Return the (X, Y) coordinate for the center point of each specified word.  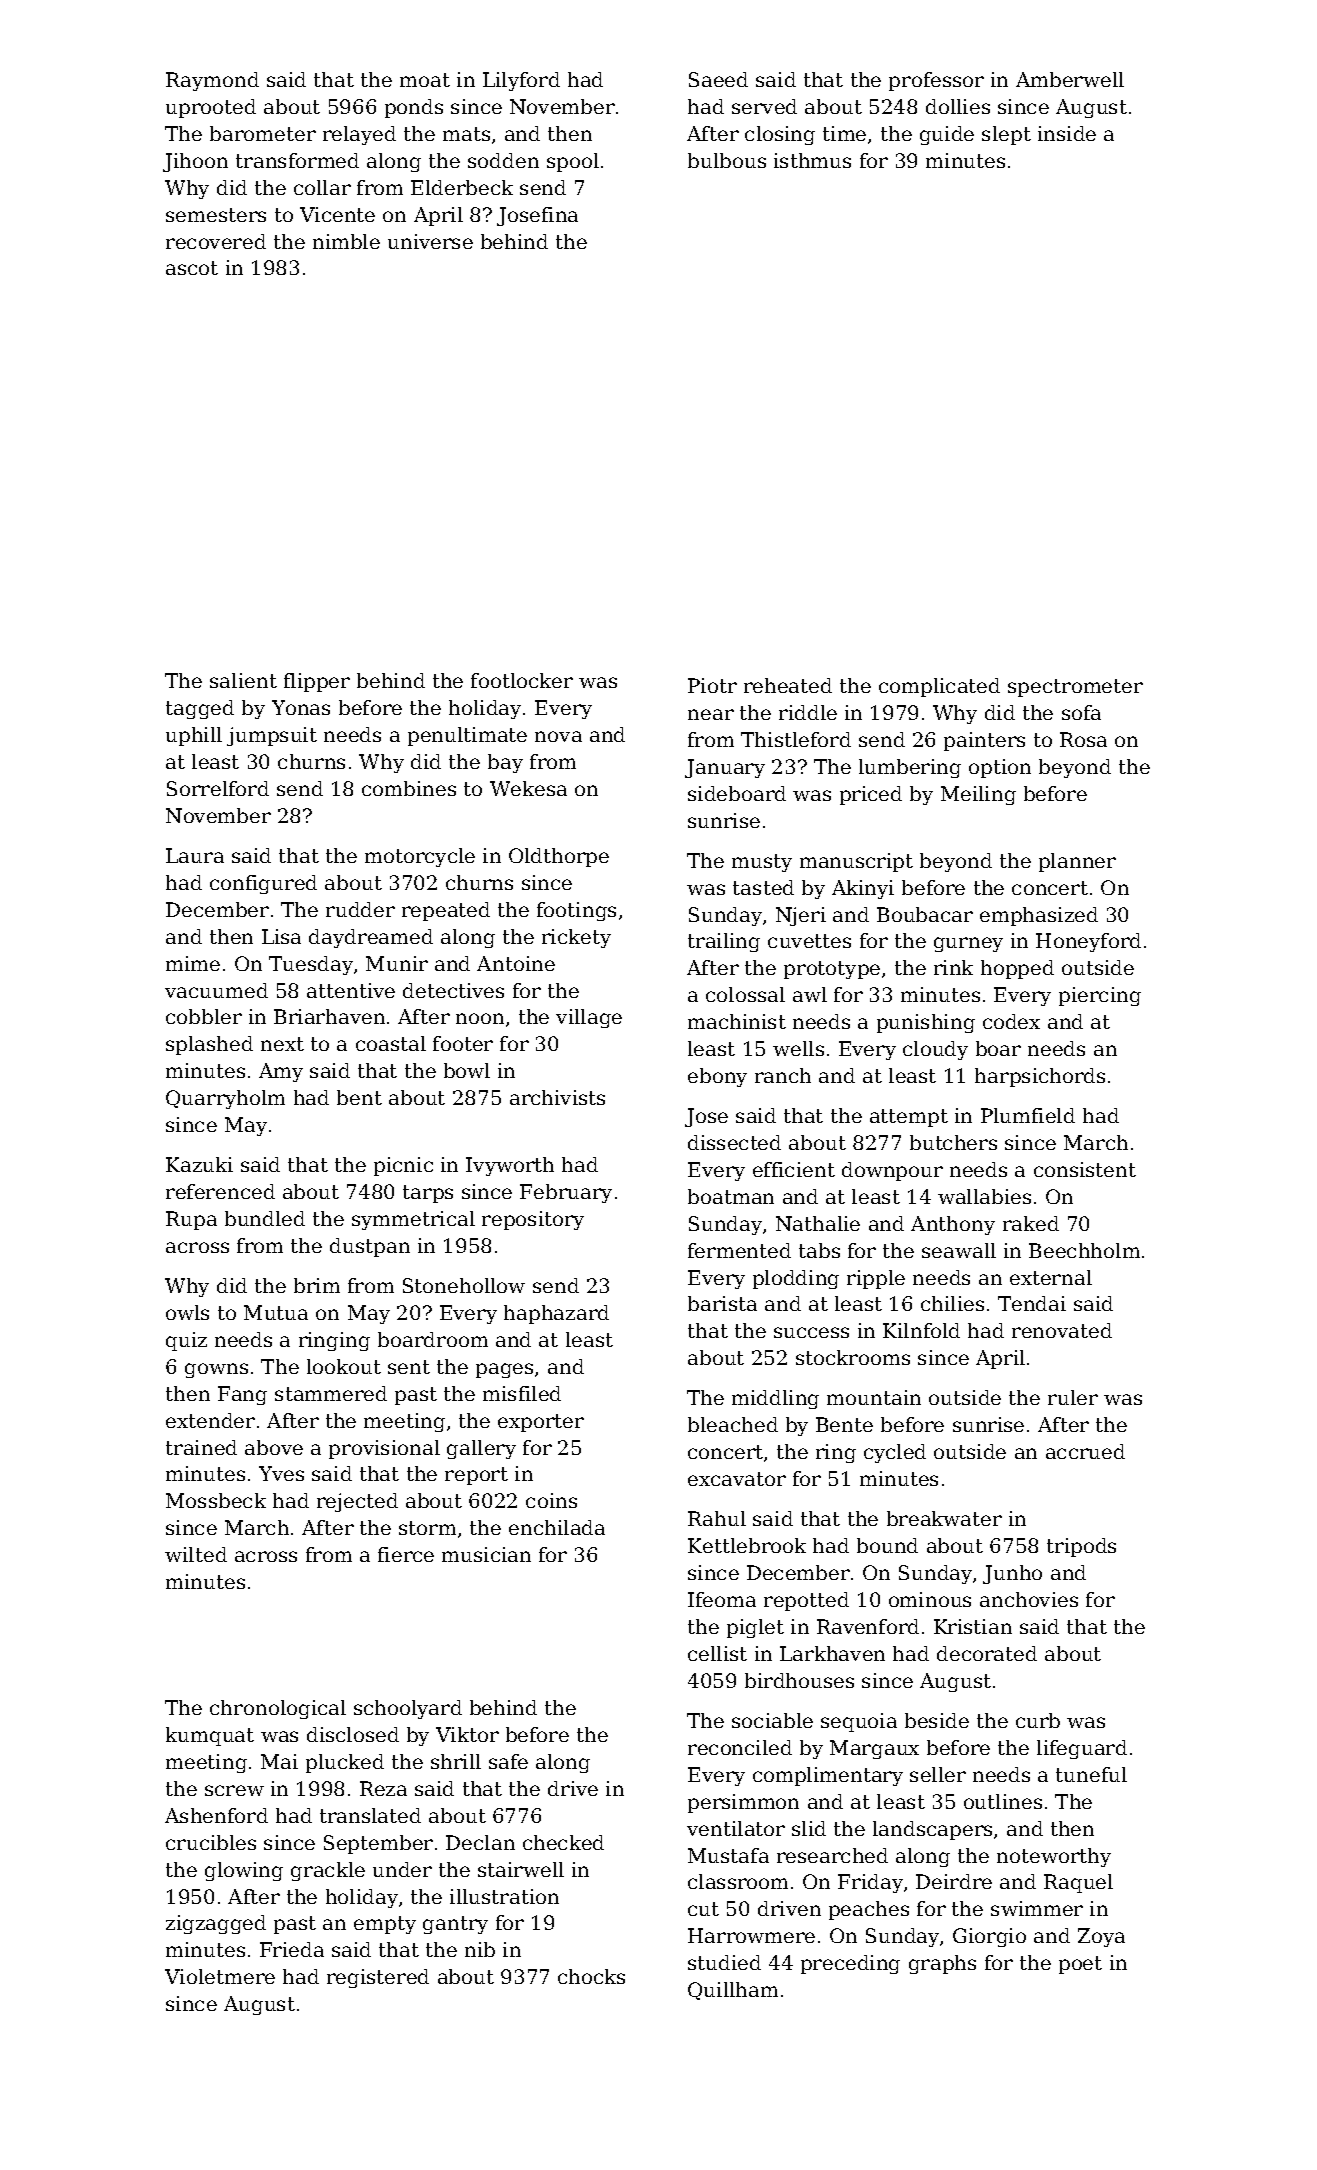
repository (533, 1220)
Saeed (718, 79)
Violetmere (220, 1976)
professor (936, 81)
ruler (1073, 1397)
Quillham (733, 1991)
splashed (209, 1045)
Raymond (212, 81)
